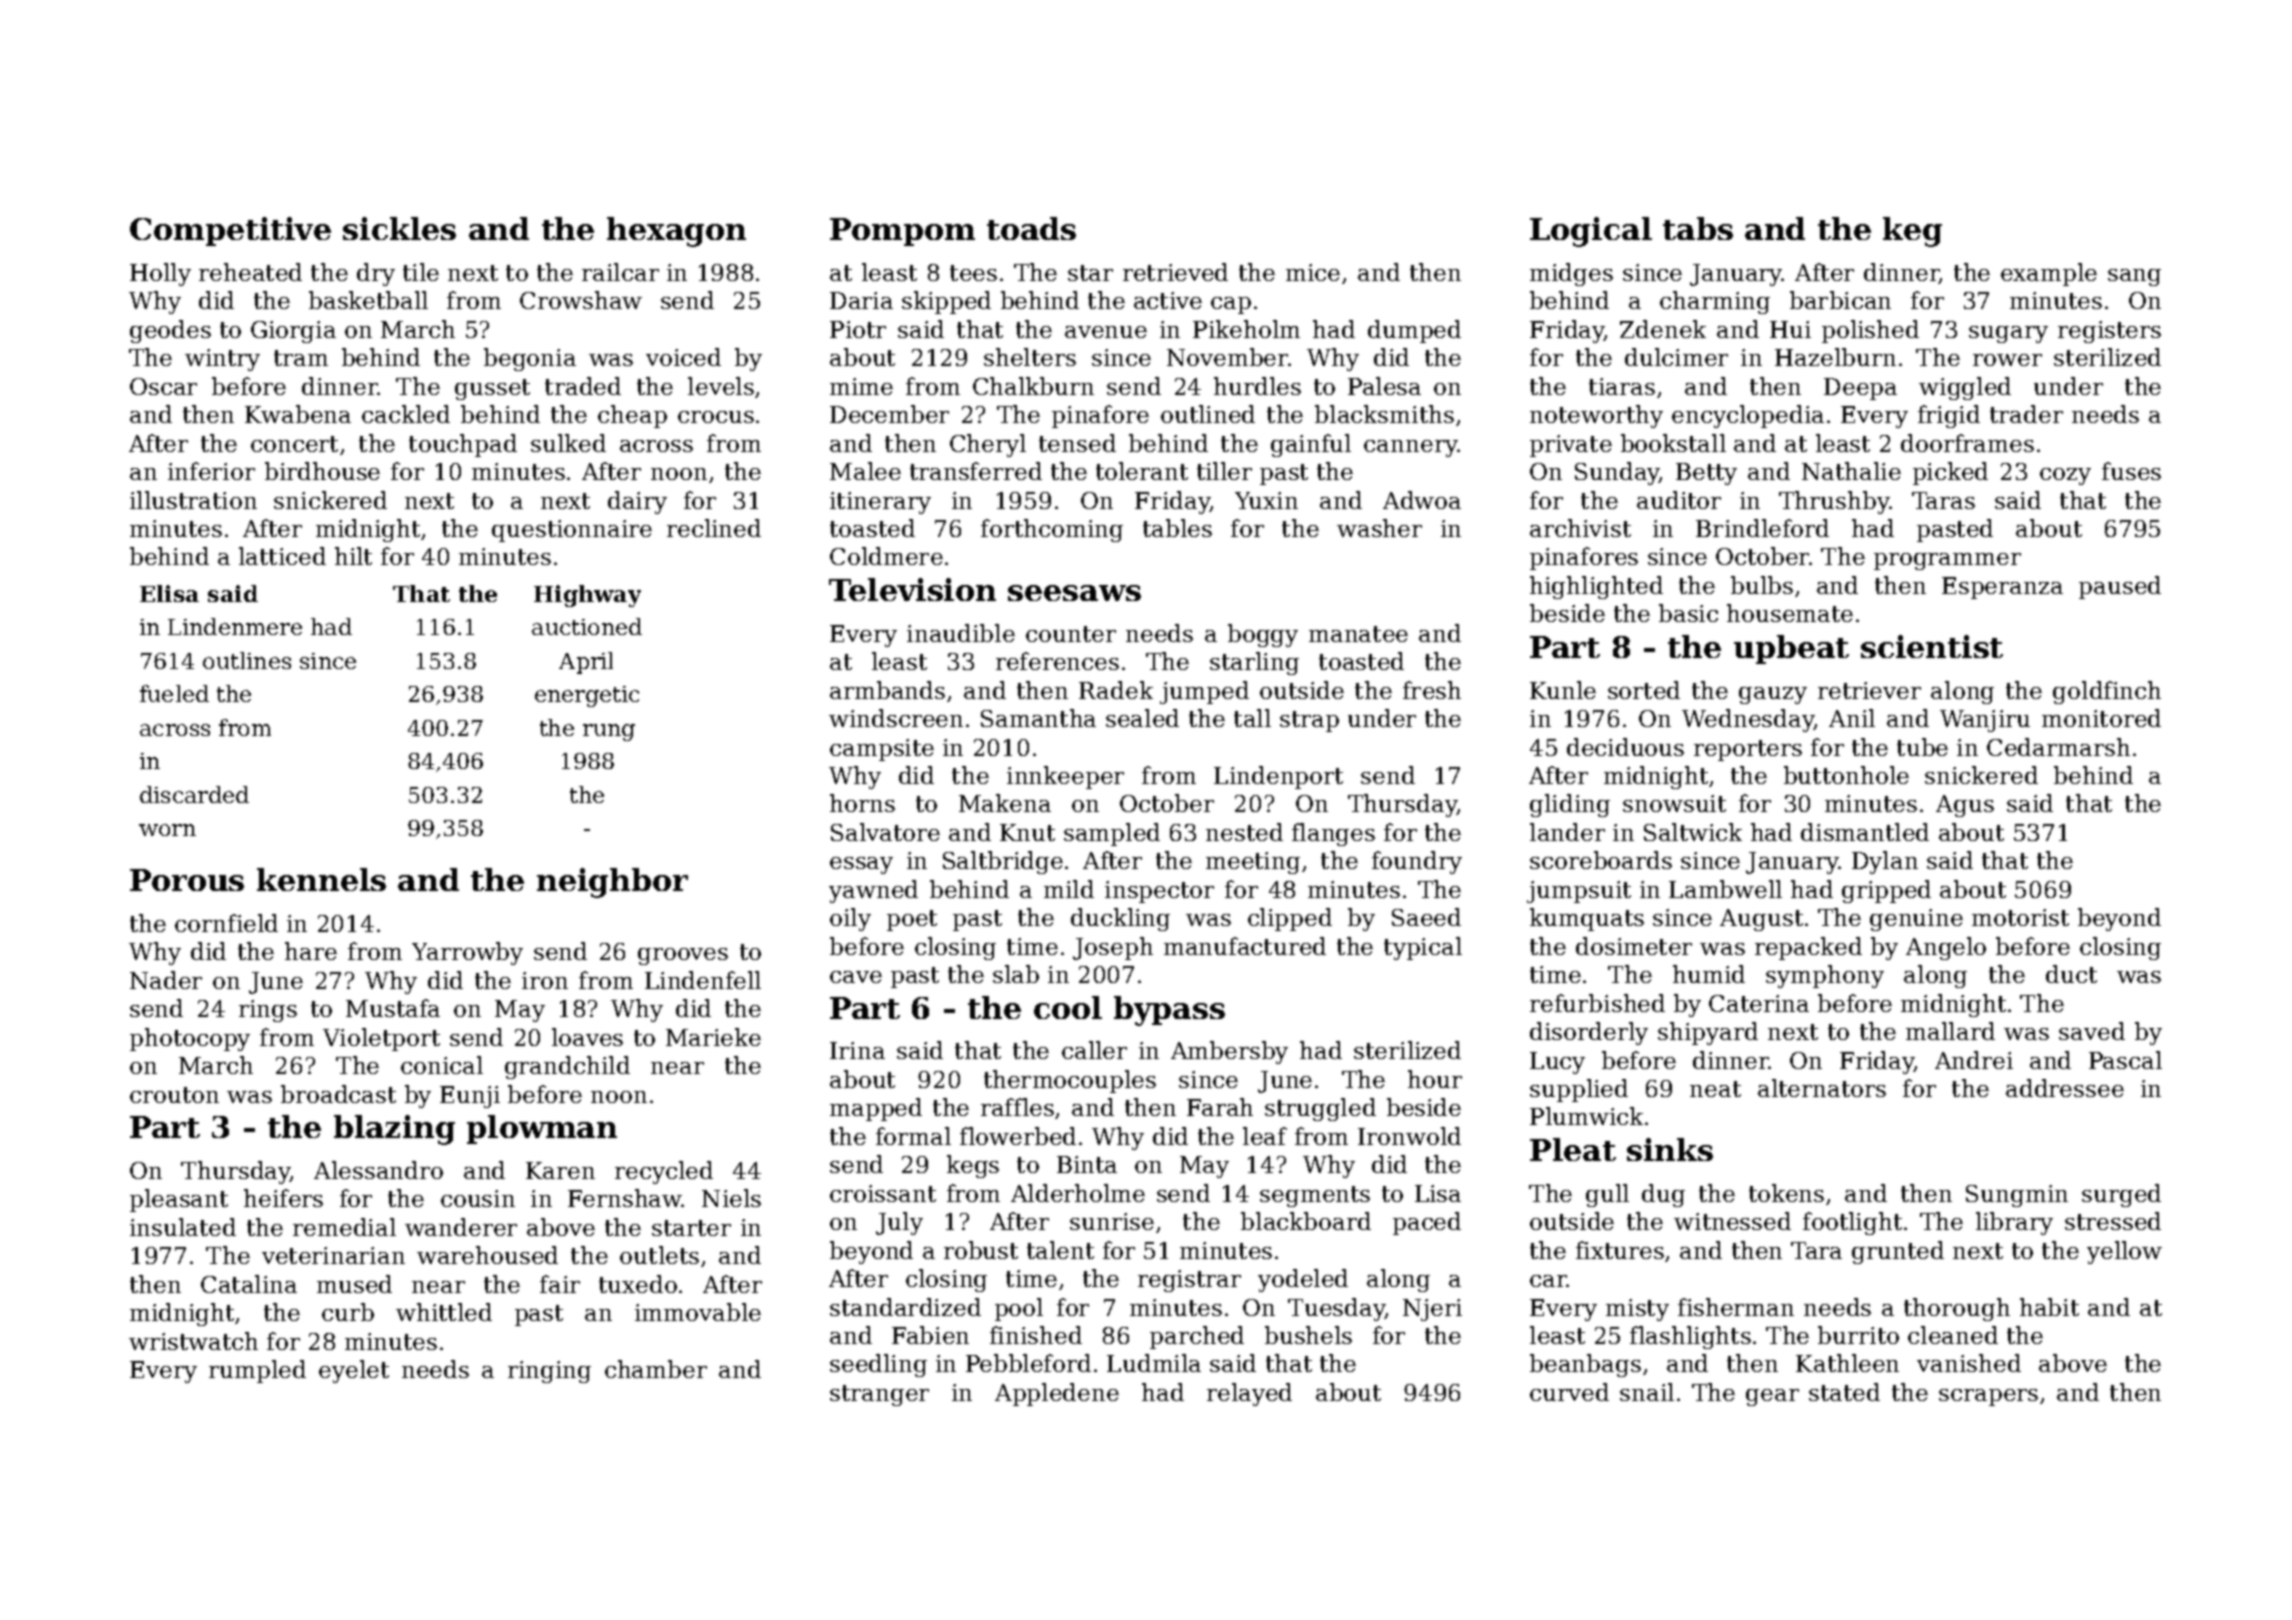  Describe the element at coordinates (1709, 974) in the page. I see `humid` at that location.
